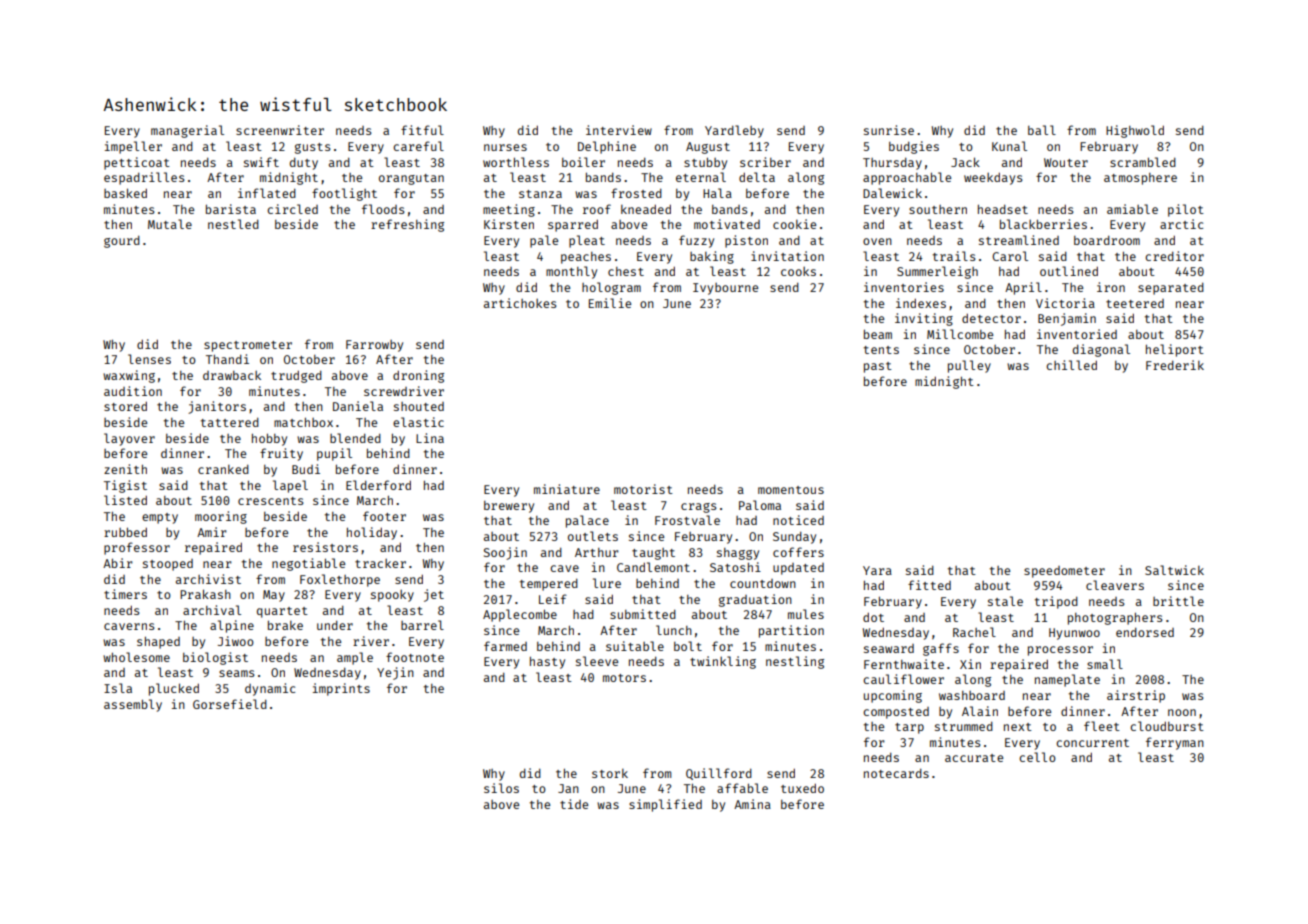  I want to click on Gorsefield, so click(230, 704).
